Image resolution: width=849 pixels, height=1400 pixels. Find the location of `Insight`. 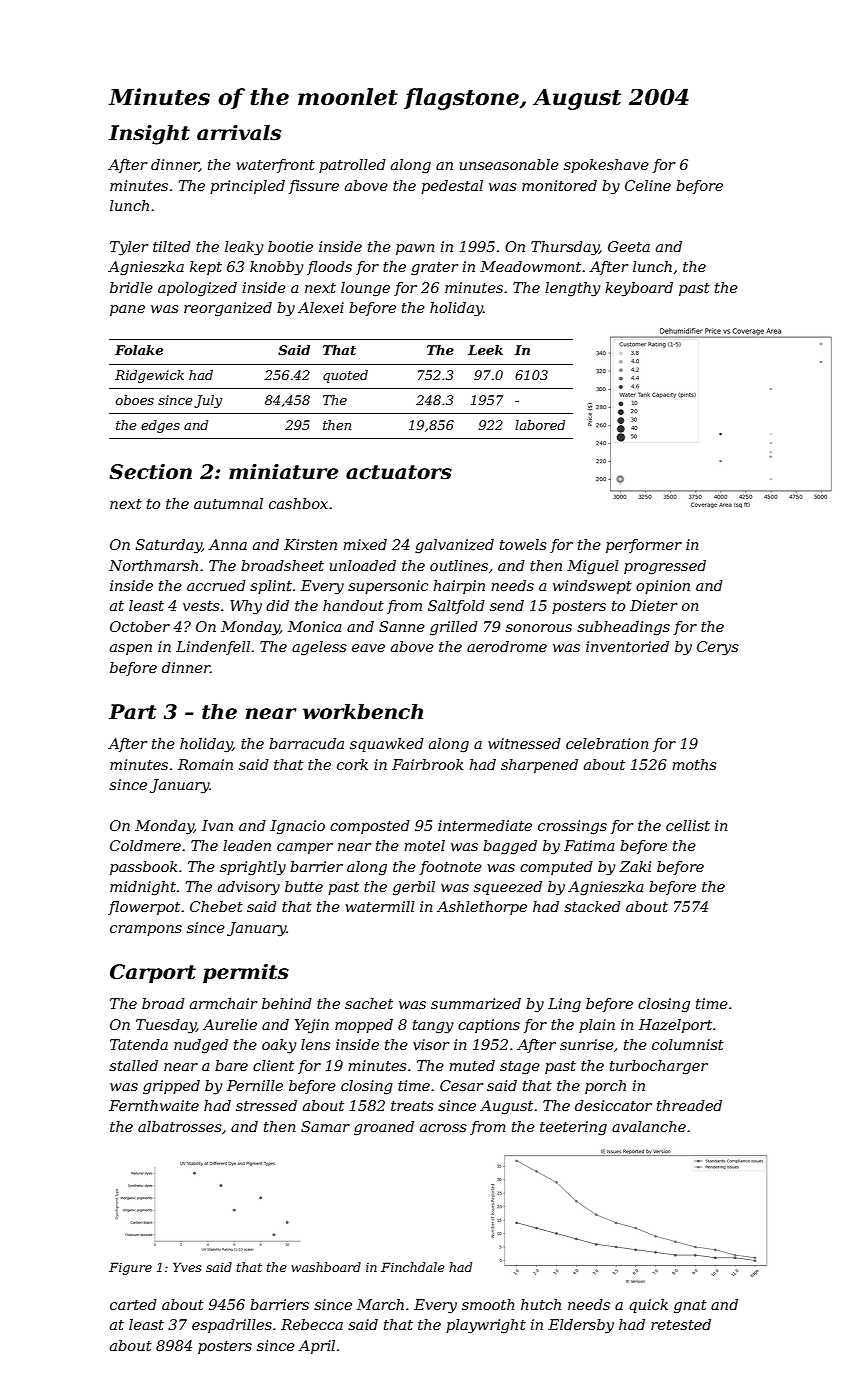

Insight is located at coordinates (149, 135).
